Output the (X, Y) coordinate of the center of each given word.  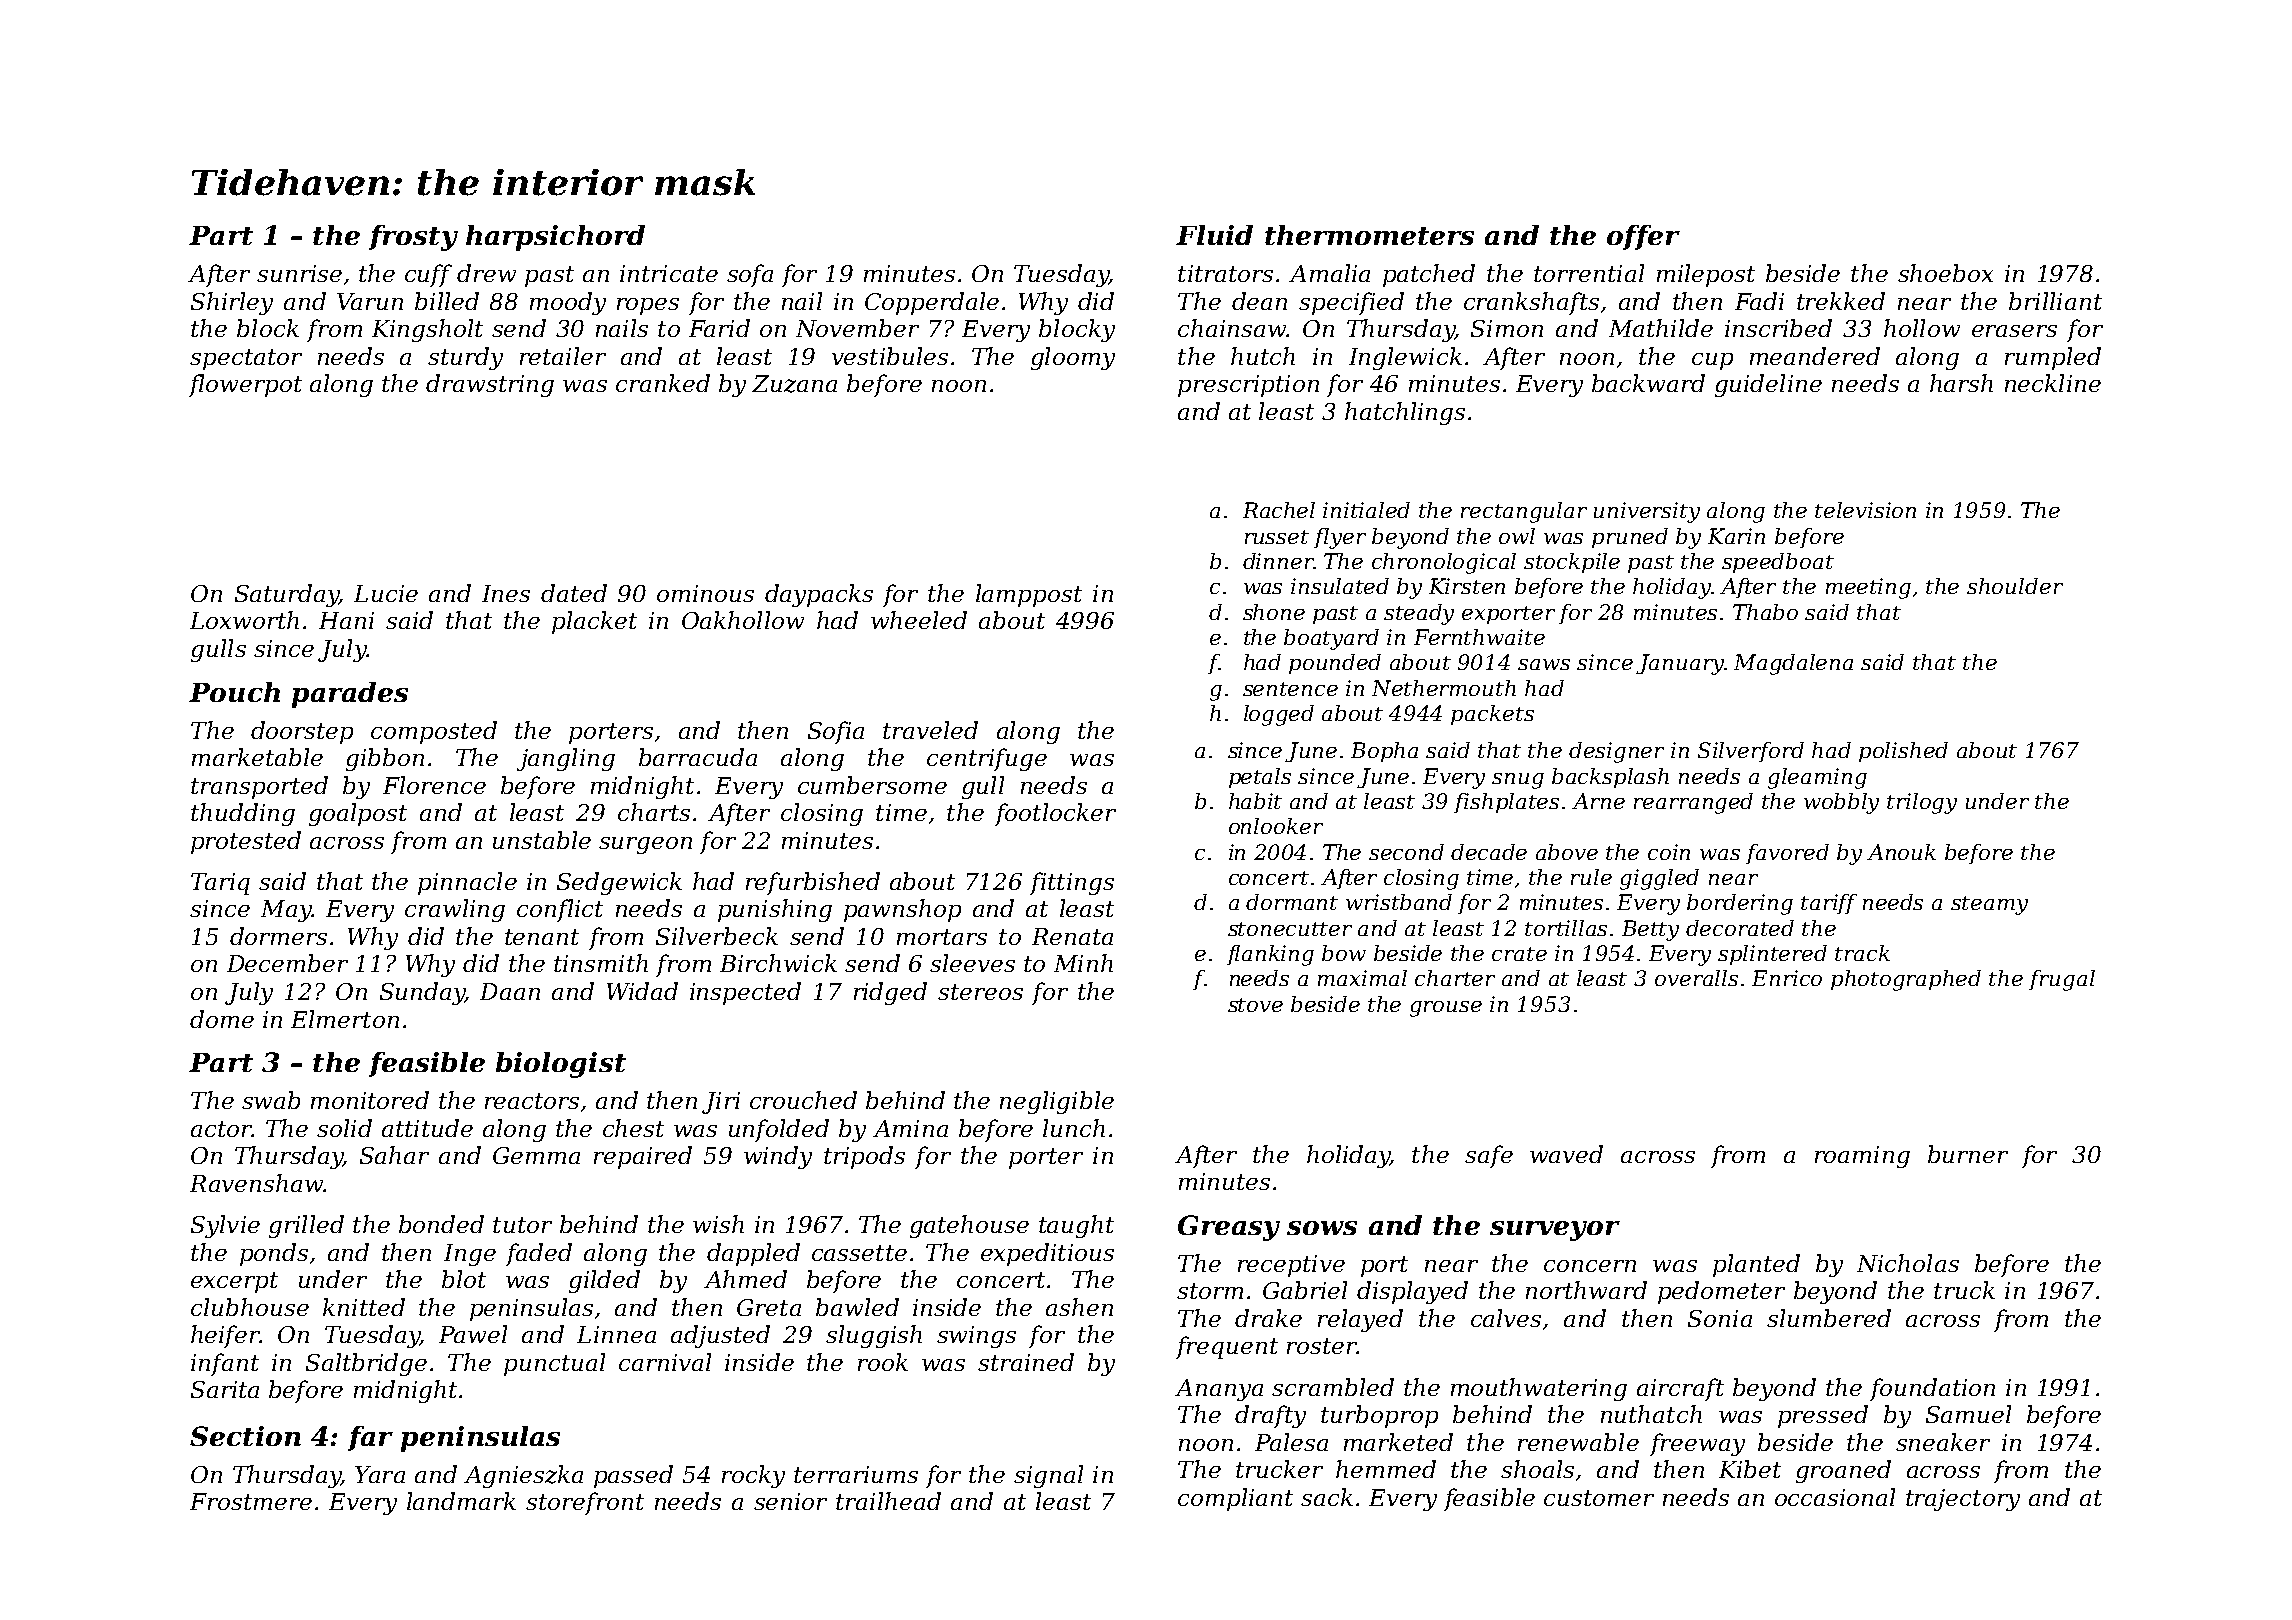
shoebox (1945, 273)
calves (1506, 1318)
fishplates (1506, 803)
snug (1518, 781)
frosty (413, 238)
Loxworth (244, 620)
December (287, 963)
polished (1903, 752)
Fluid (1214, 235)
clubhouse (250, 1307)
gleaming (1817, 778)
